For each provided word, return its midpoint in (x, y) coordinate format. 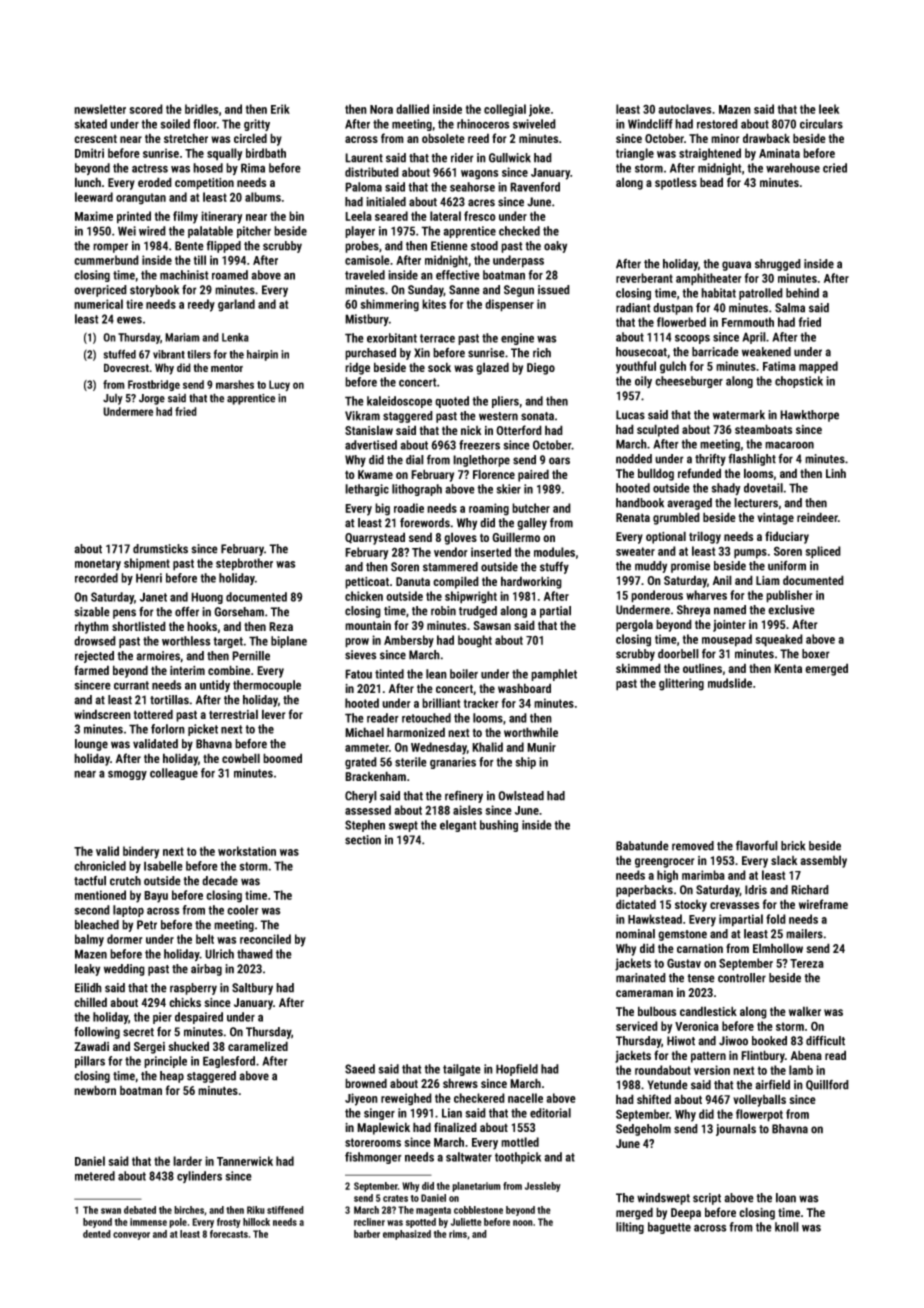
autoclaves (684, 109)
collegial (505, 110)
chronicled (100, 866)
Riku (256, 1210)
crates (395, 1198)
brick (793, 846)
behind (802, 293)
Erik (280, 109)
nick (471, 430)
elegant (458, 826)
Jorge (152, 399)
